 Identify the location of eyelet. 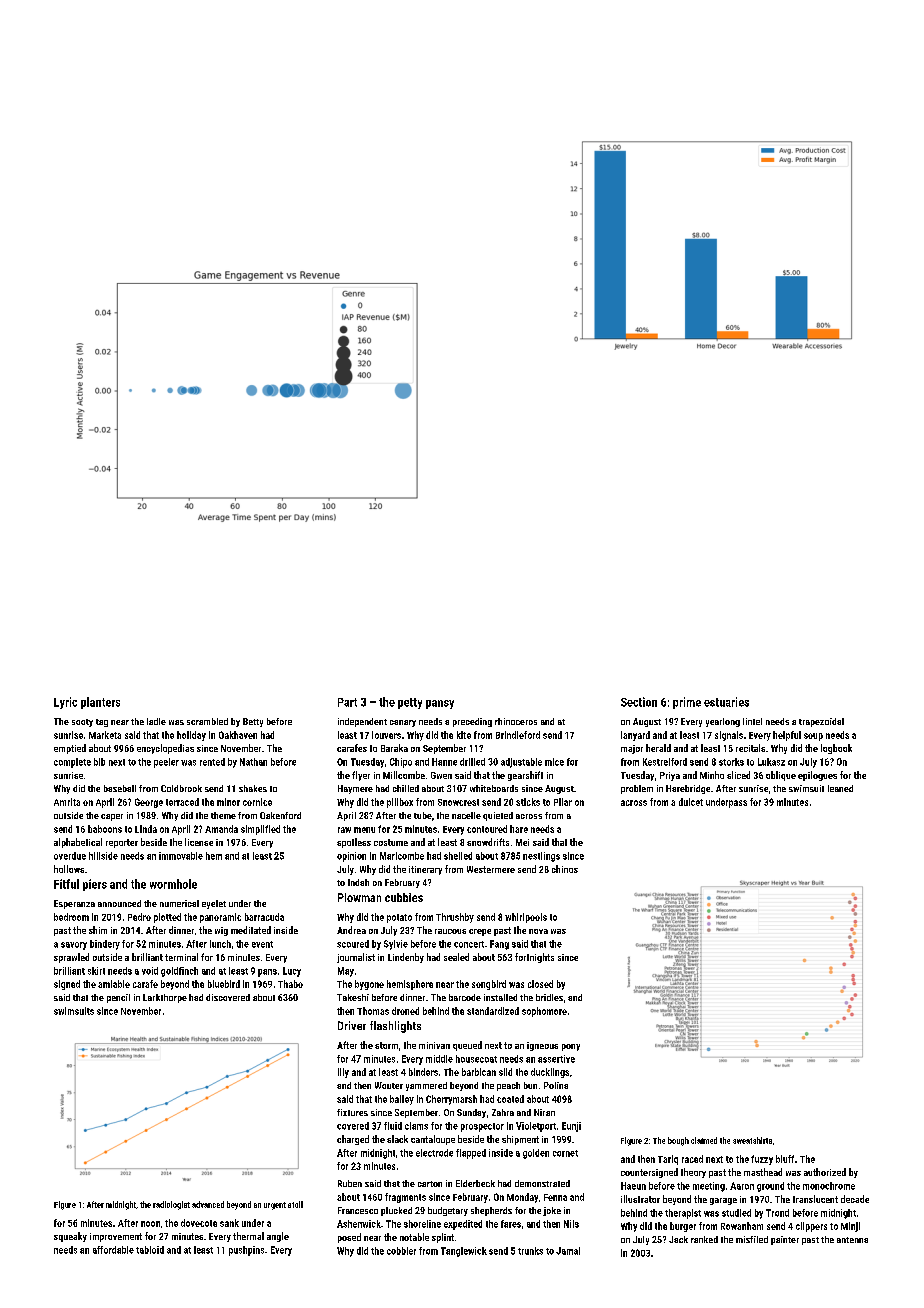
(214, 904).
